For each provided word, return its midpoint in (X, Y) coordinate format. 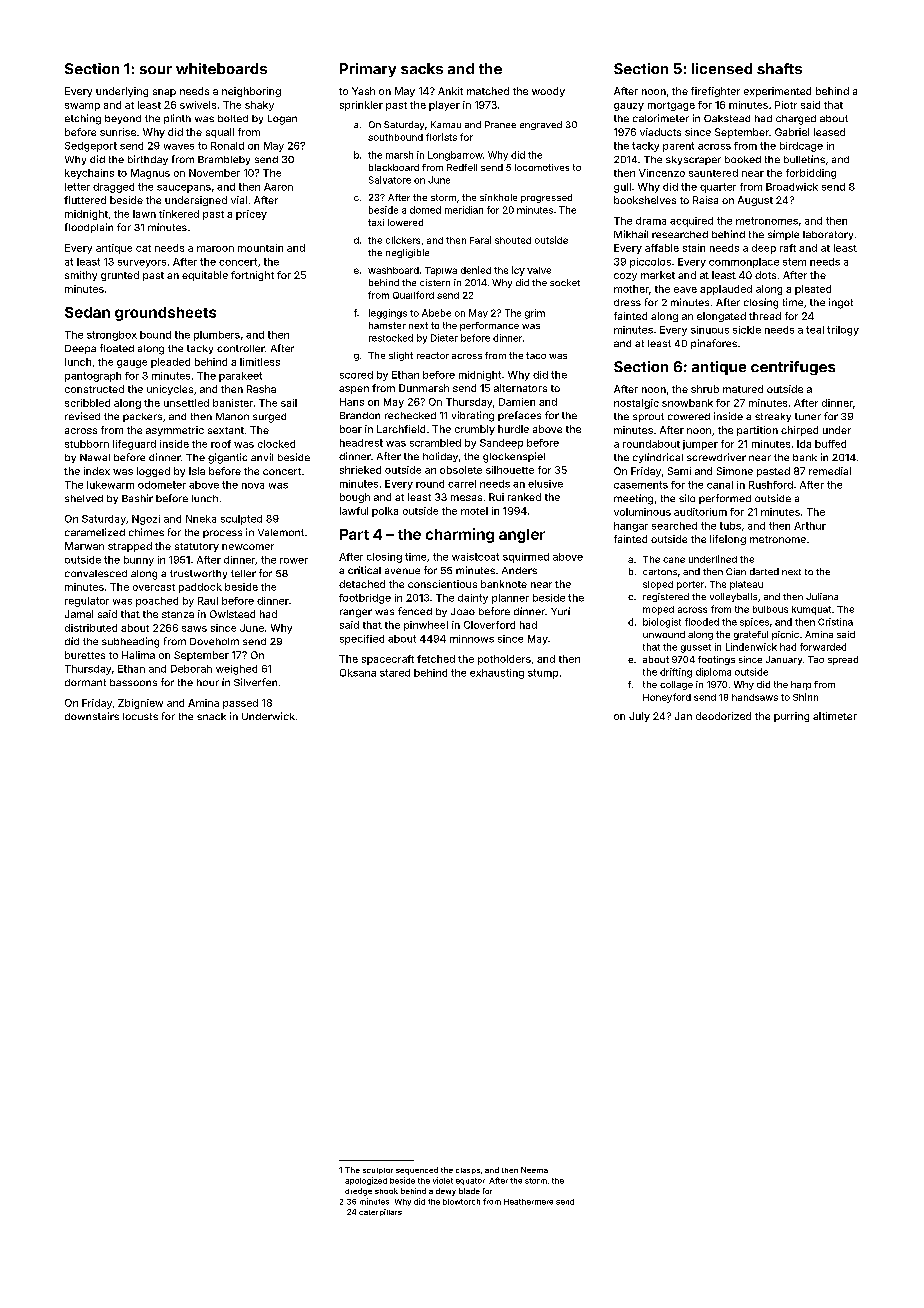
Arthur (810, 526)
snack (211, 716)
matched (488, 91)
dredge (358, 1192)
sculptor (378, 1171)
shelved (84, 498)
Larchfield (401, 429)
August (755, 201)
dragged (113, 188)
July (639, 717)
